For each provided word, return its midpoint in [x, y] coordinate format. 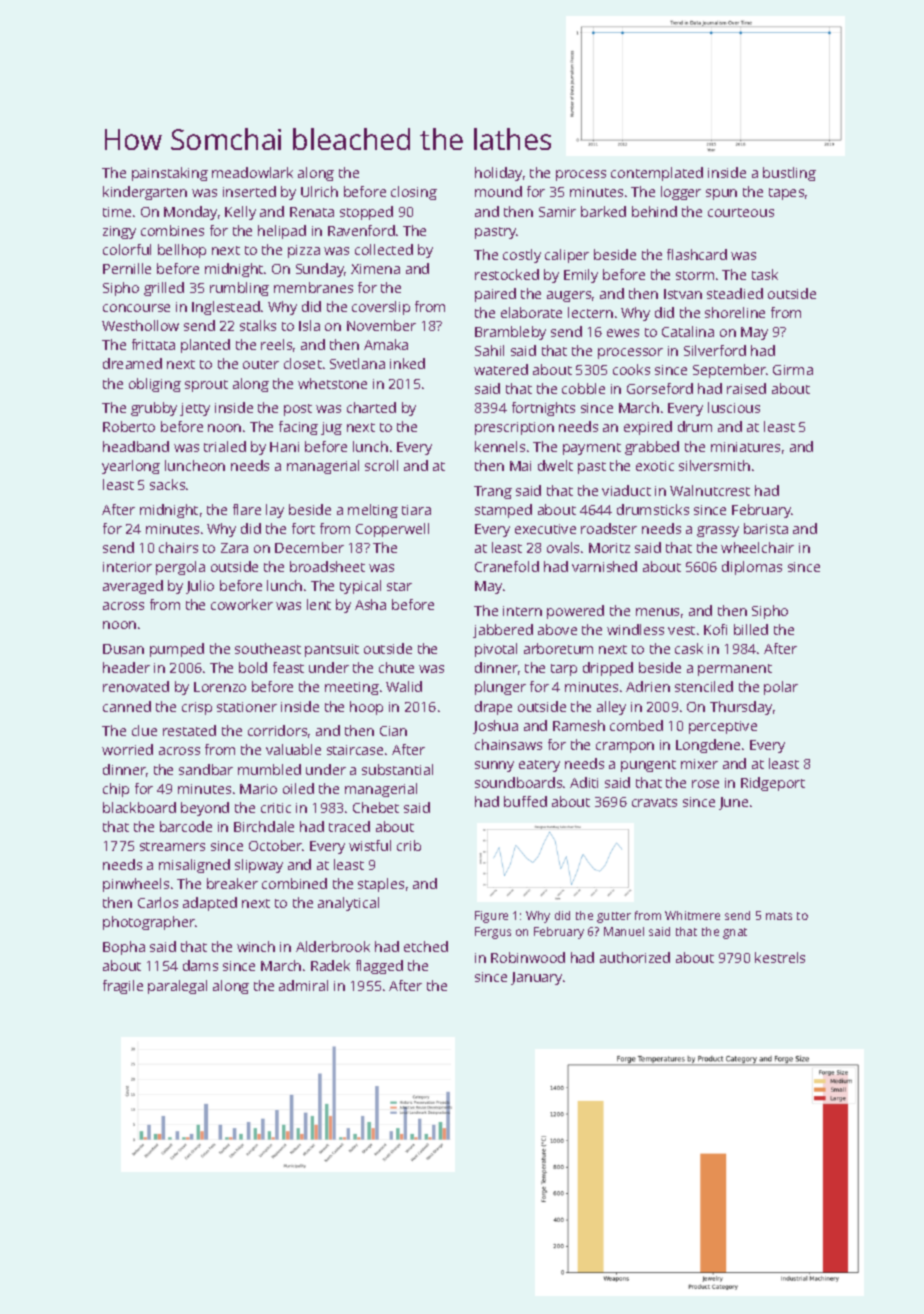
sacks [167, 484]
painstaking [170, 174]
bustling [789, 174]
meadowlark [252, 172]
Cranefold [507, 566]
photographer [149, 923]
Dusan [123, 649]
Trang [493, 492]
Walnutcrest [710, 490]
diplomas [752, 568]
